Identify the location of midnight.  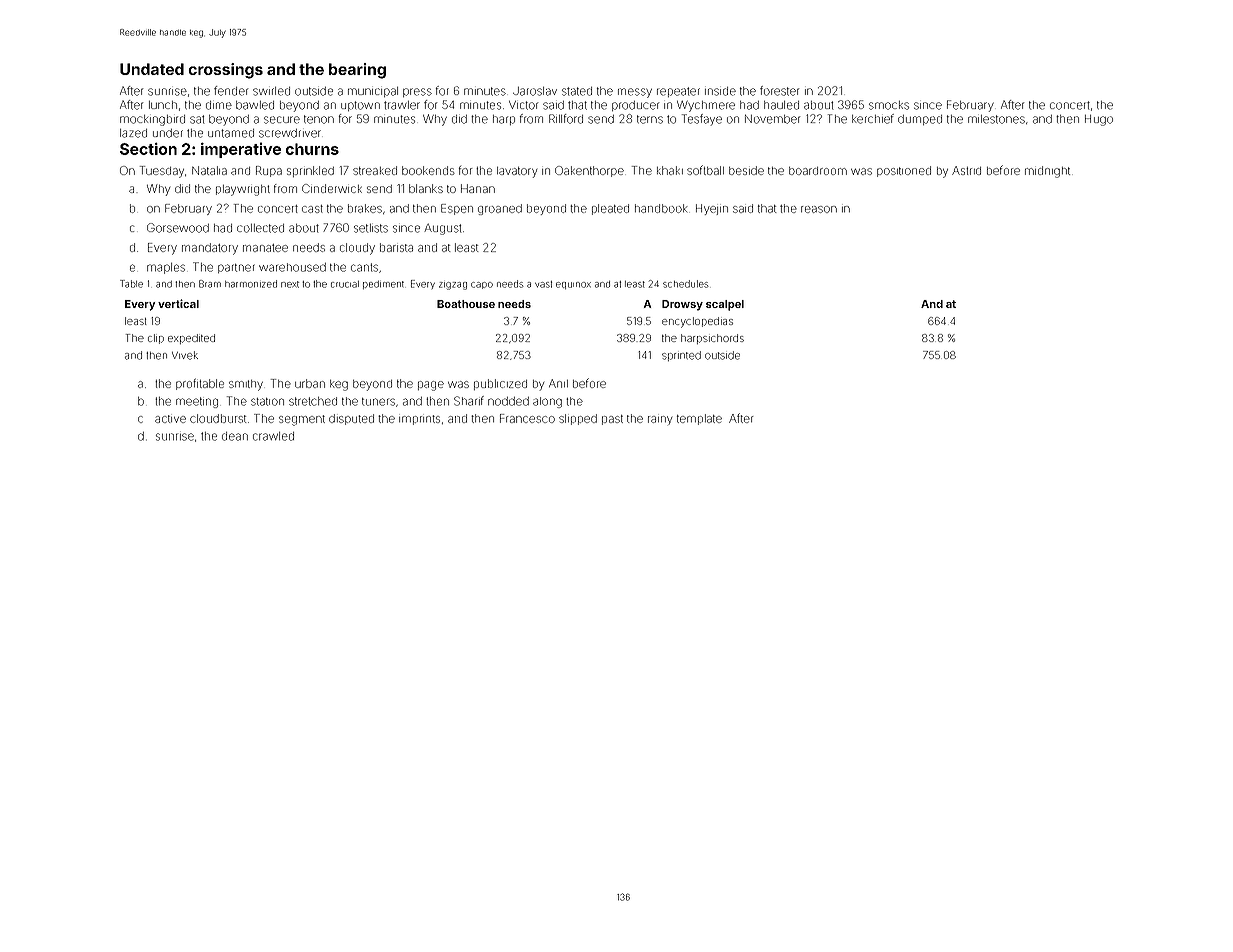
(1047, 172).
